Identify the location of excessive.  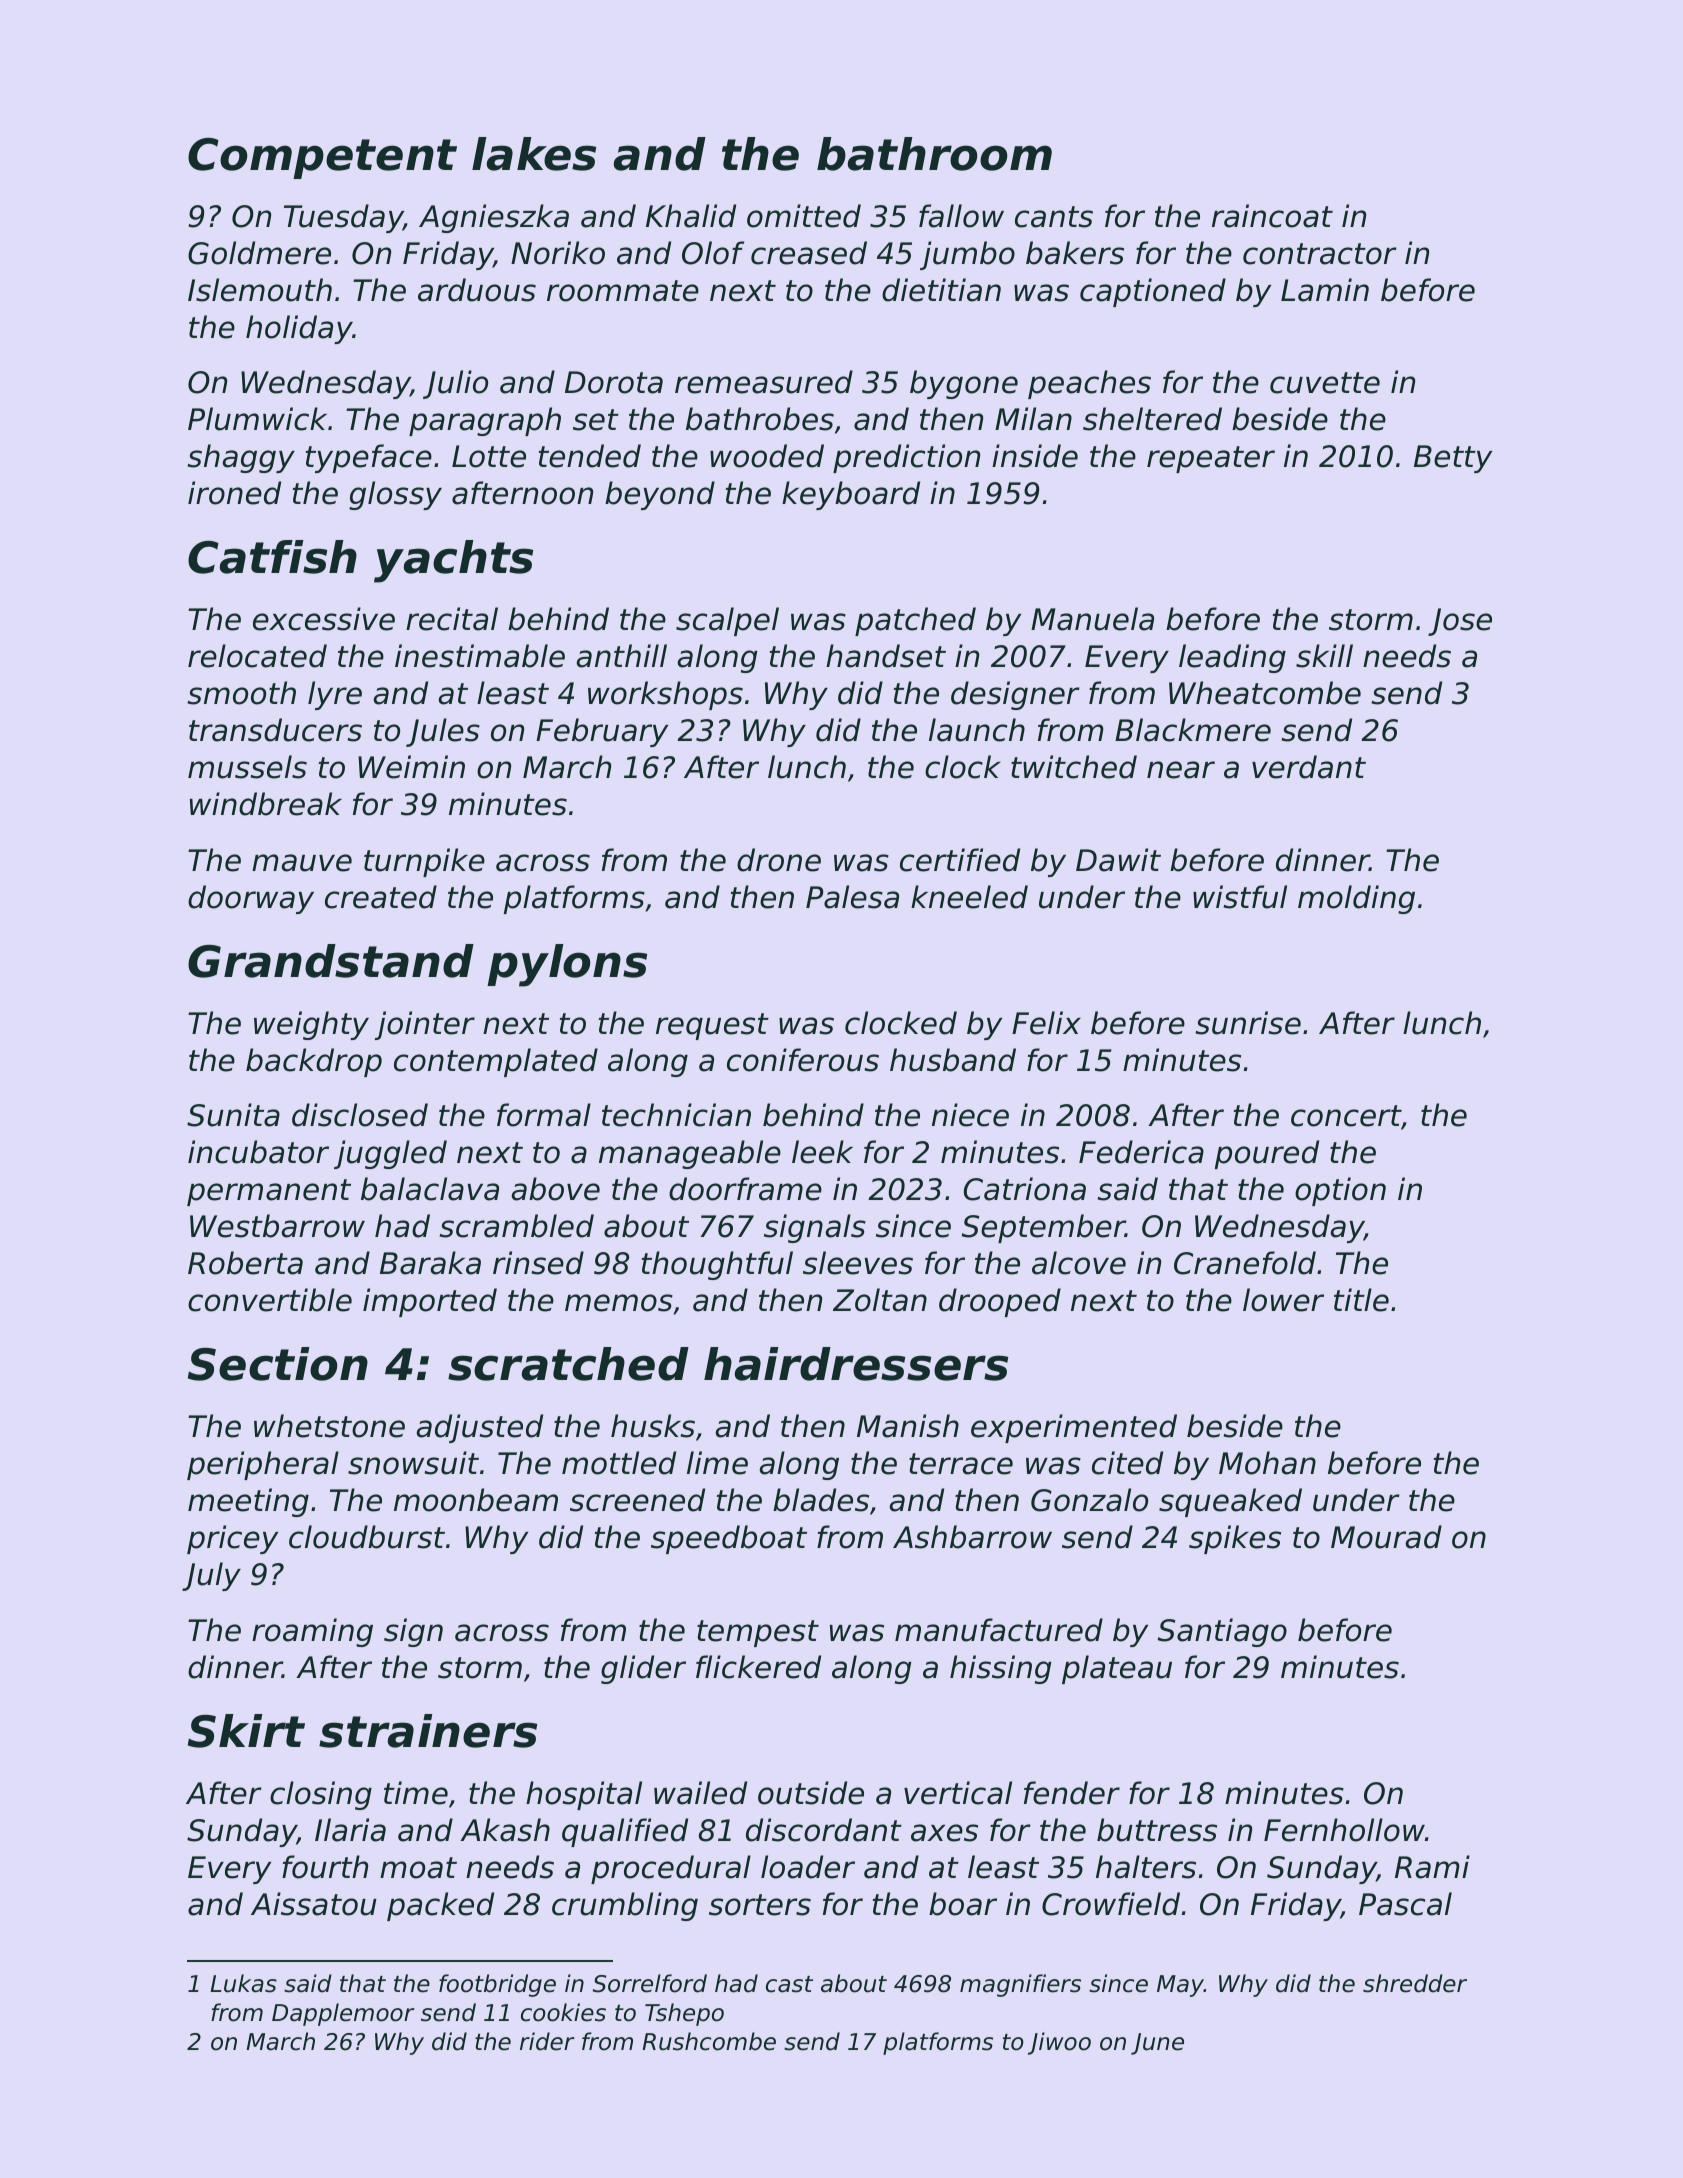
(324, 619).
